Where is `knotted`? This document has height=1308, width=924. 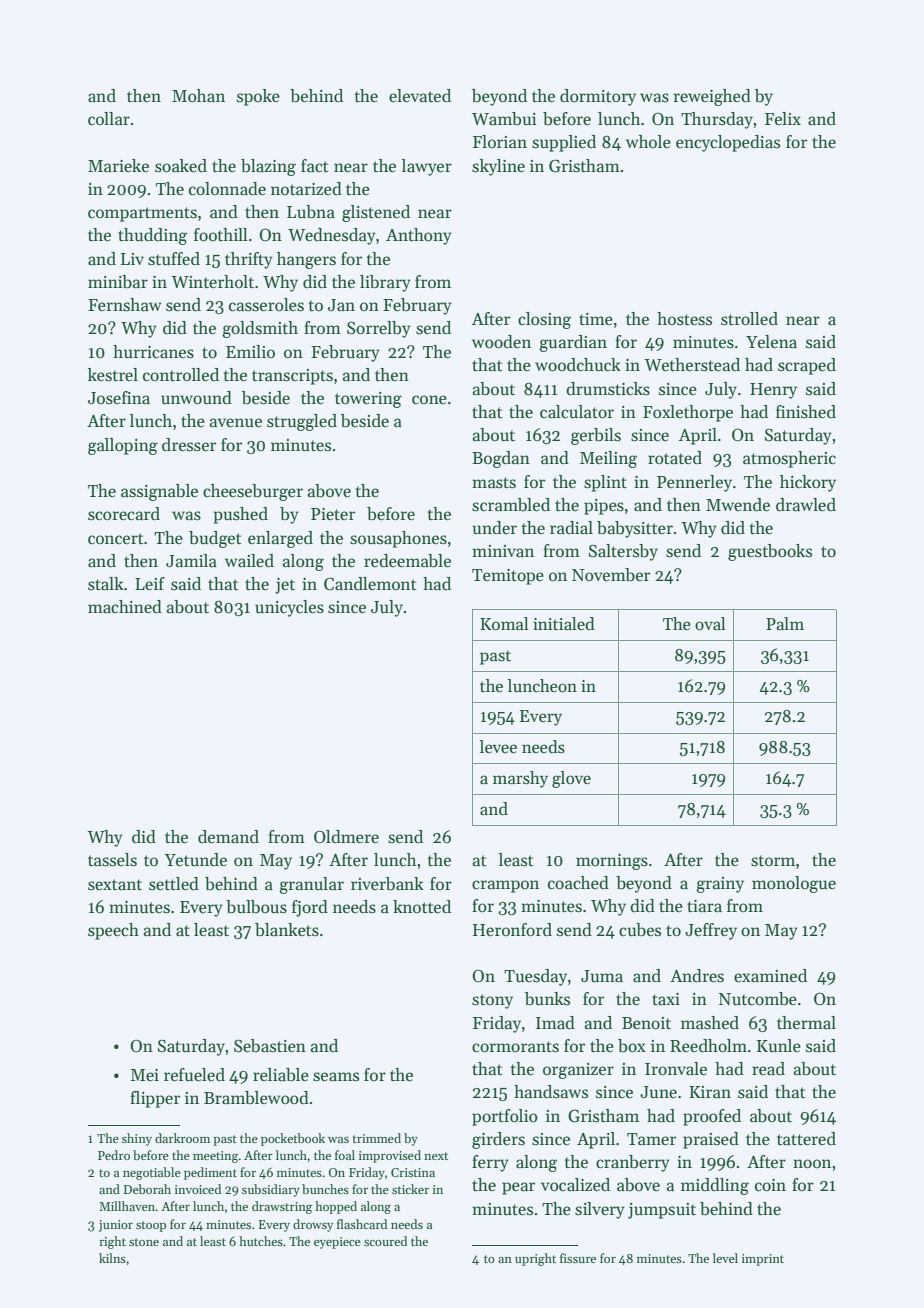
knotted is located at coordinates (422, 907).
